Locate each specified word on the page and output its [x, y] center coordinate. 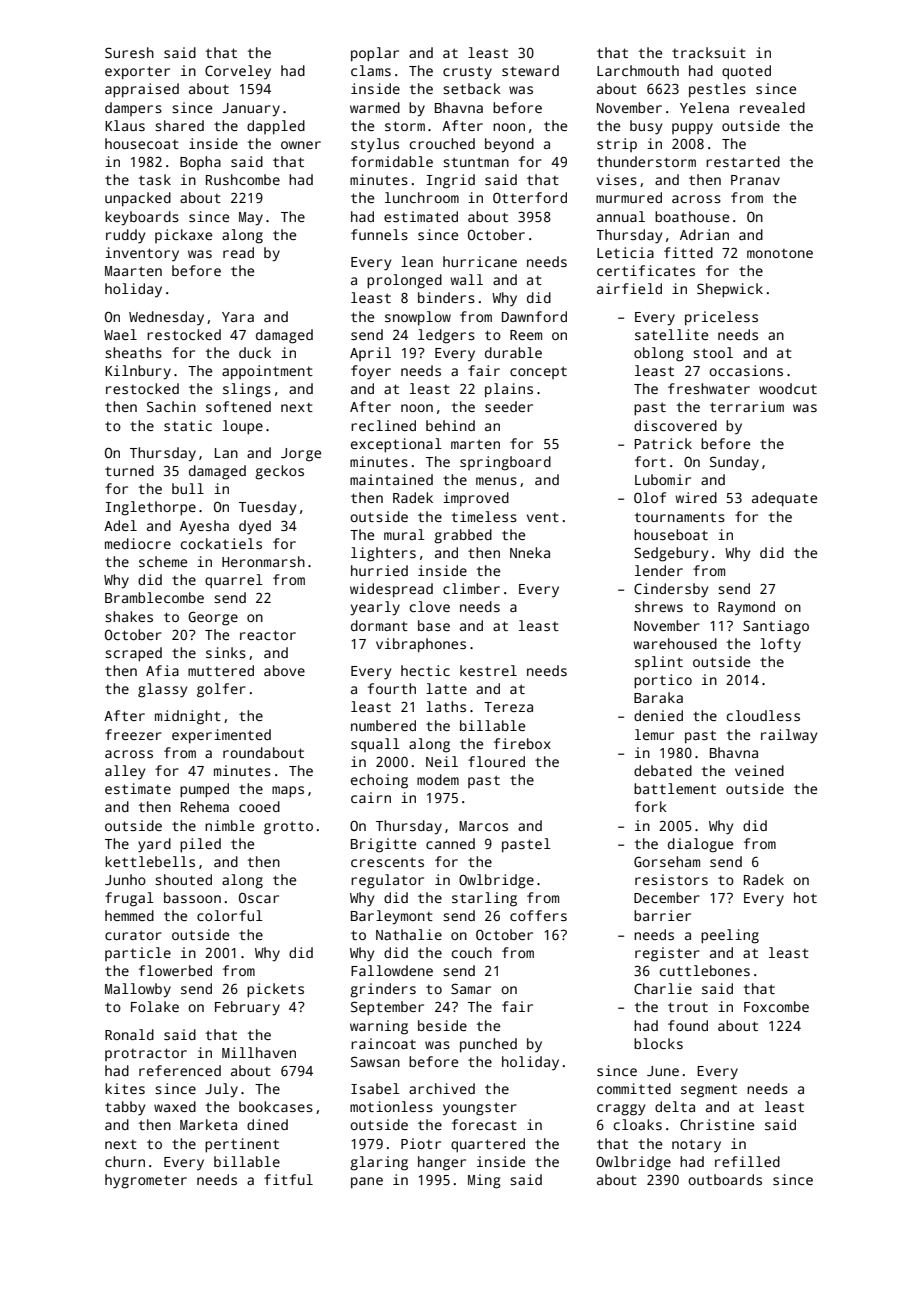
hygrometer [146, 1181]
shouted [183, 879]
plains [509, 390]
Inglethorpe [151, 508]
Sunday [734, 463]
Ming [484, 1181]
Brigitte [383, 845]
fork [651, 806]
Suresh [129, 52]
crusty [467, 73]
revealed [772, 107]
